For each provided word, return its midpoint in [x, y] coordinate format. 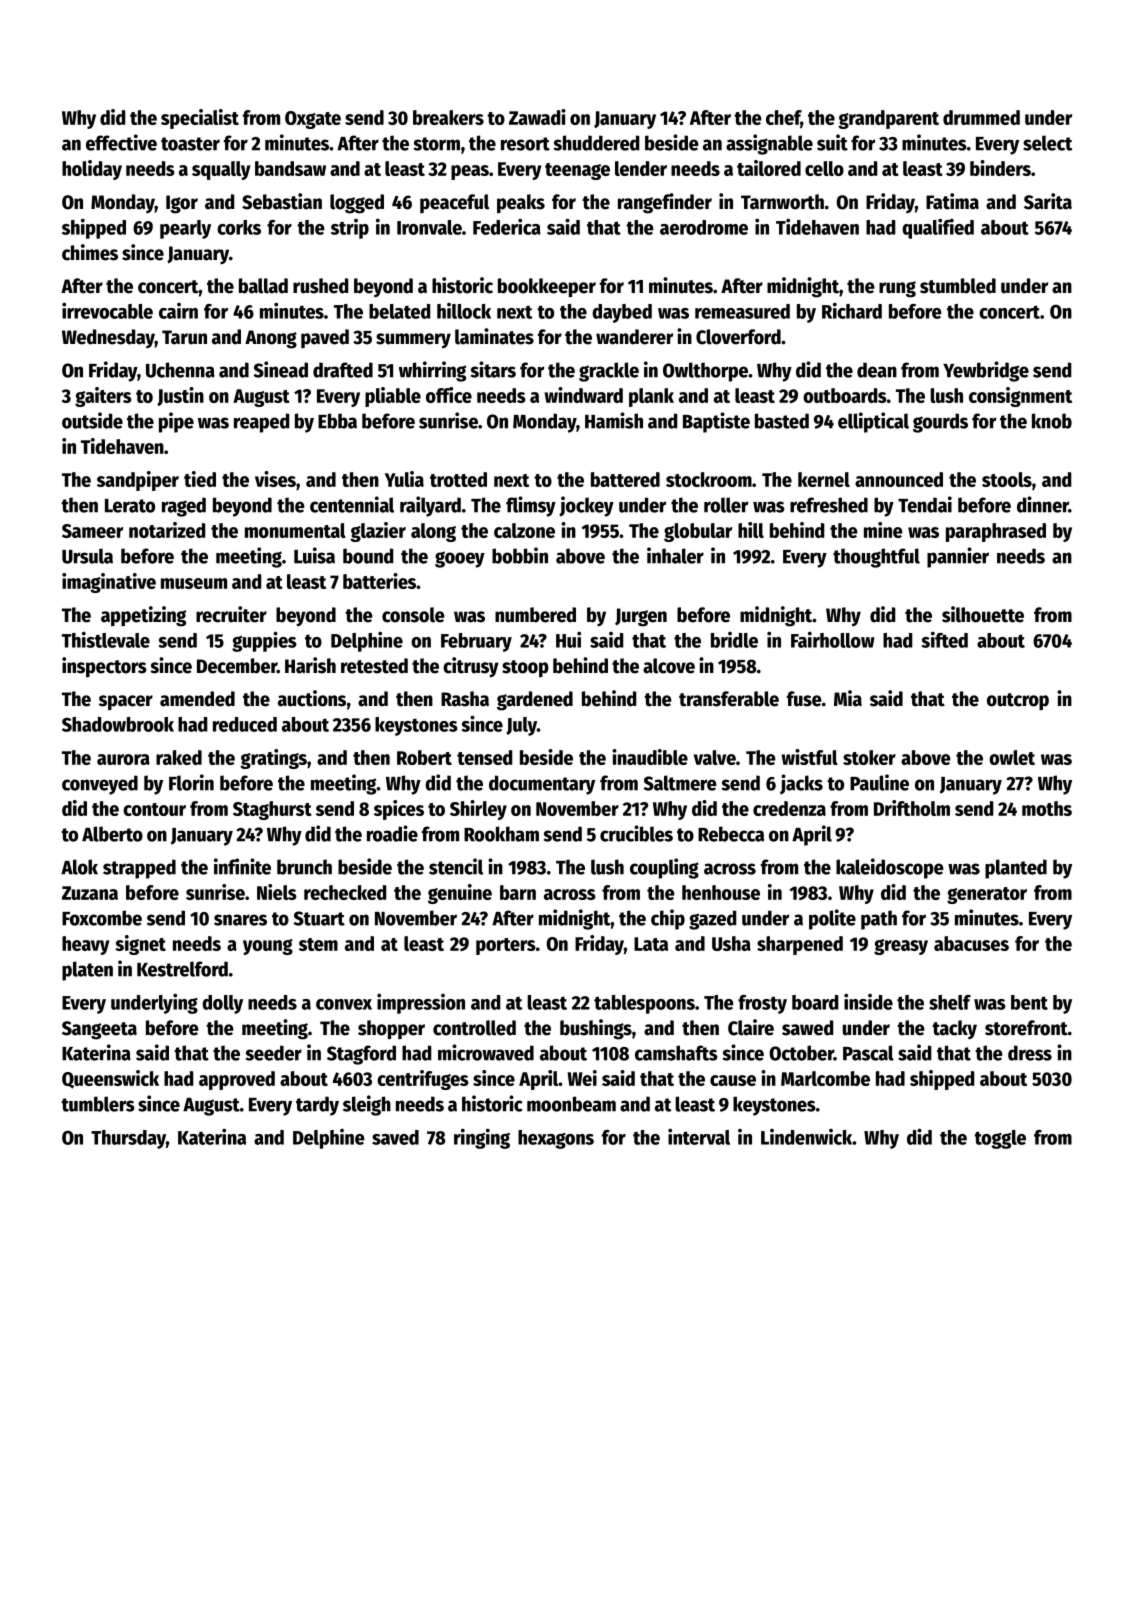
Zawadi [537, 117]
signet [140, 945]
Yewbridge [986, 371]
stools [1007, 479]
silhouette [983, 614]
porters [506, 946]
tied [200, 479]
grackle [609, 372]
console [413, 615]
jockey [586, 506]
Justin [180, 396]
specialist [200, 119]
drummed [981, 117]
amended [197, 699]
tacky [954, 1029]
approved [237, 1080]
